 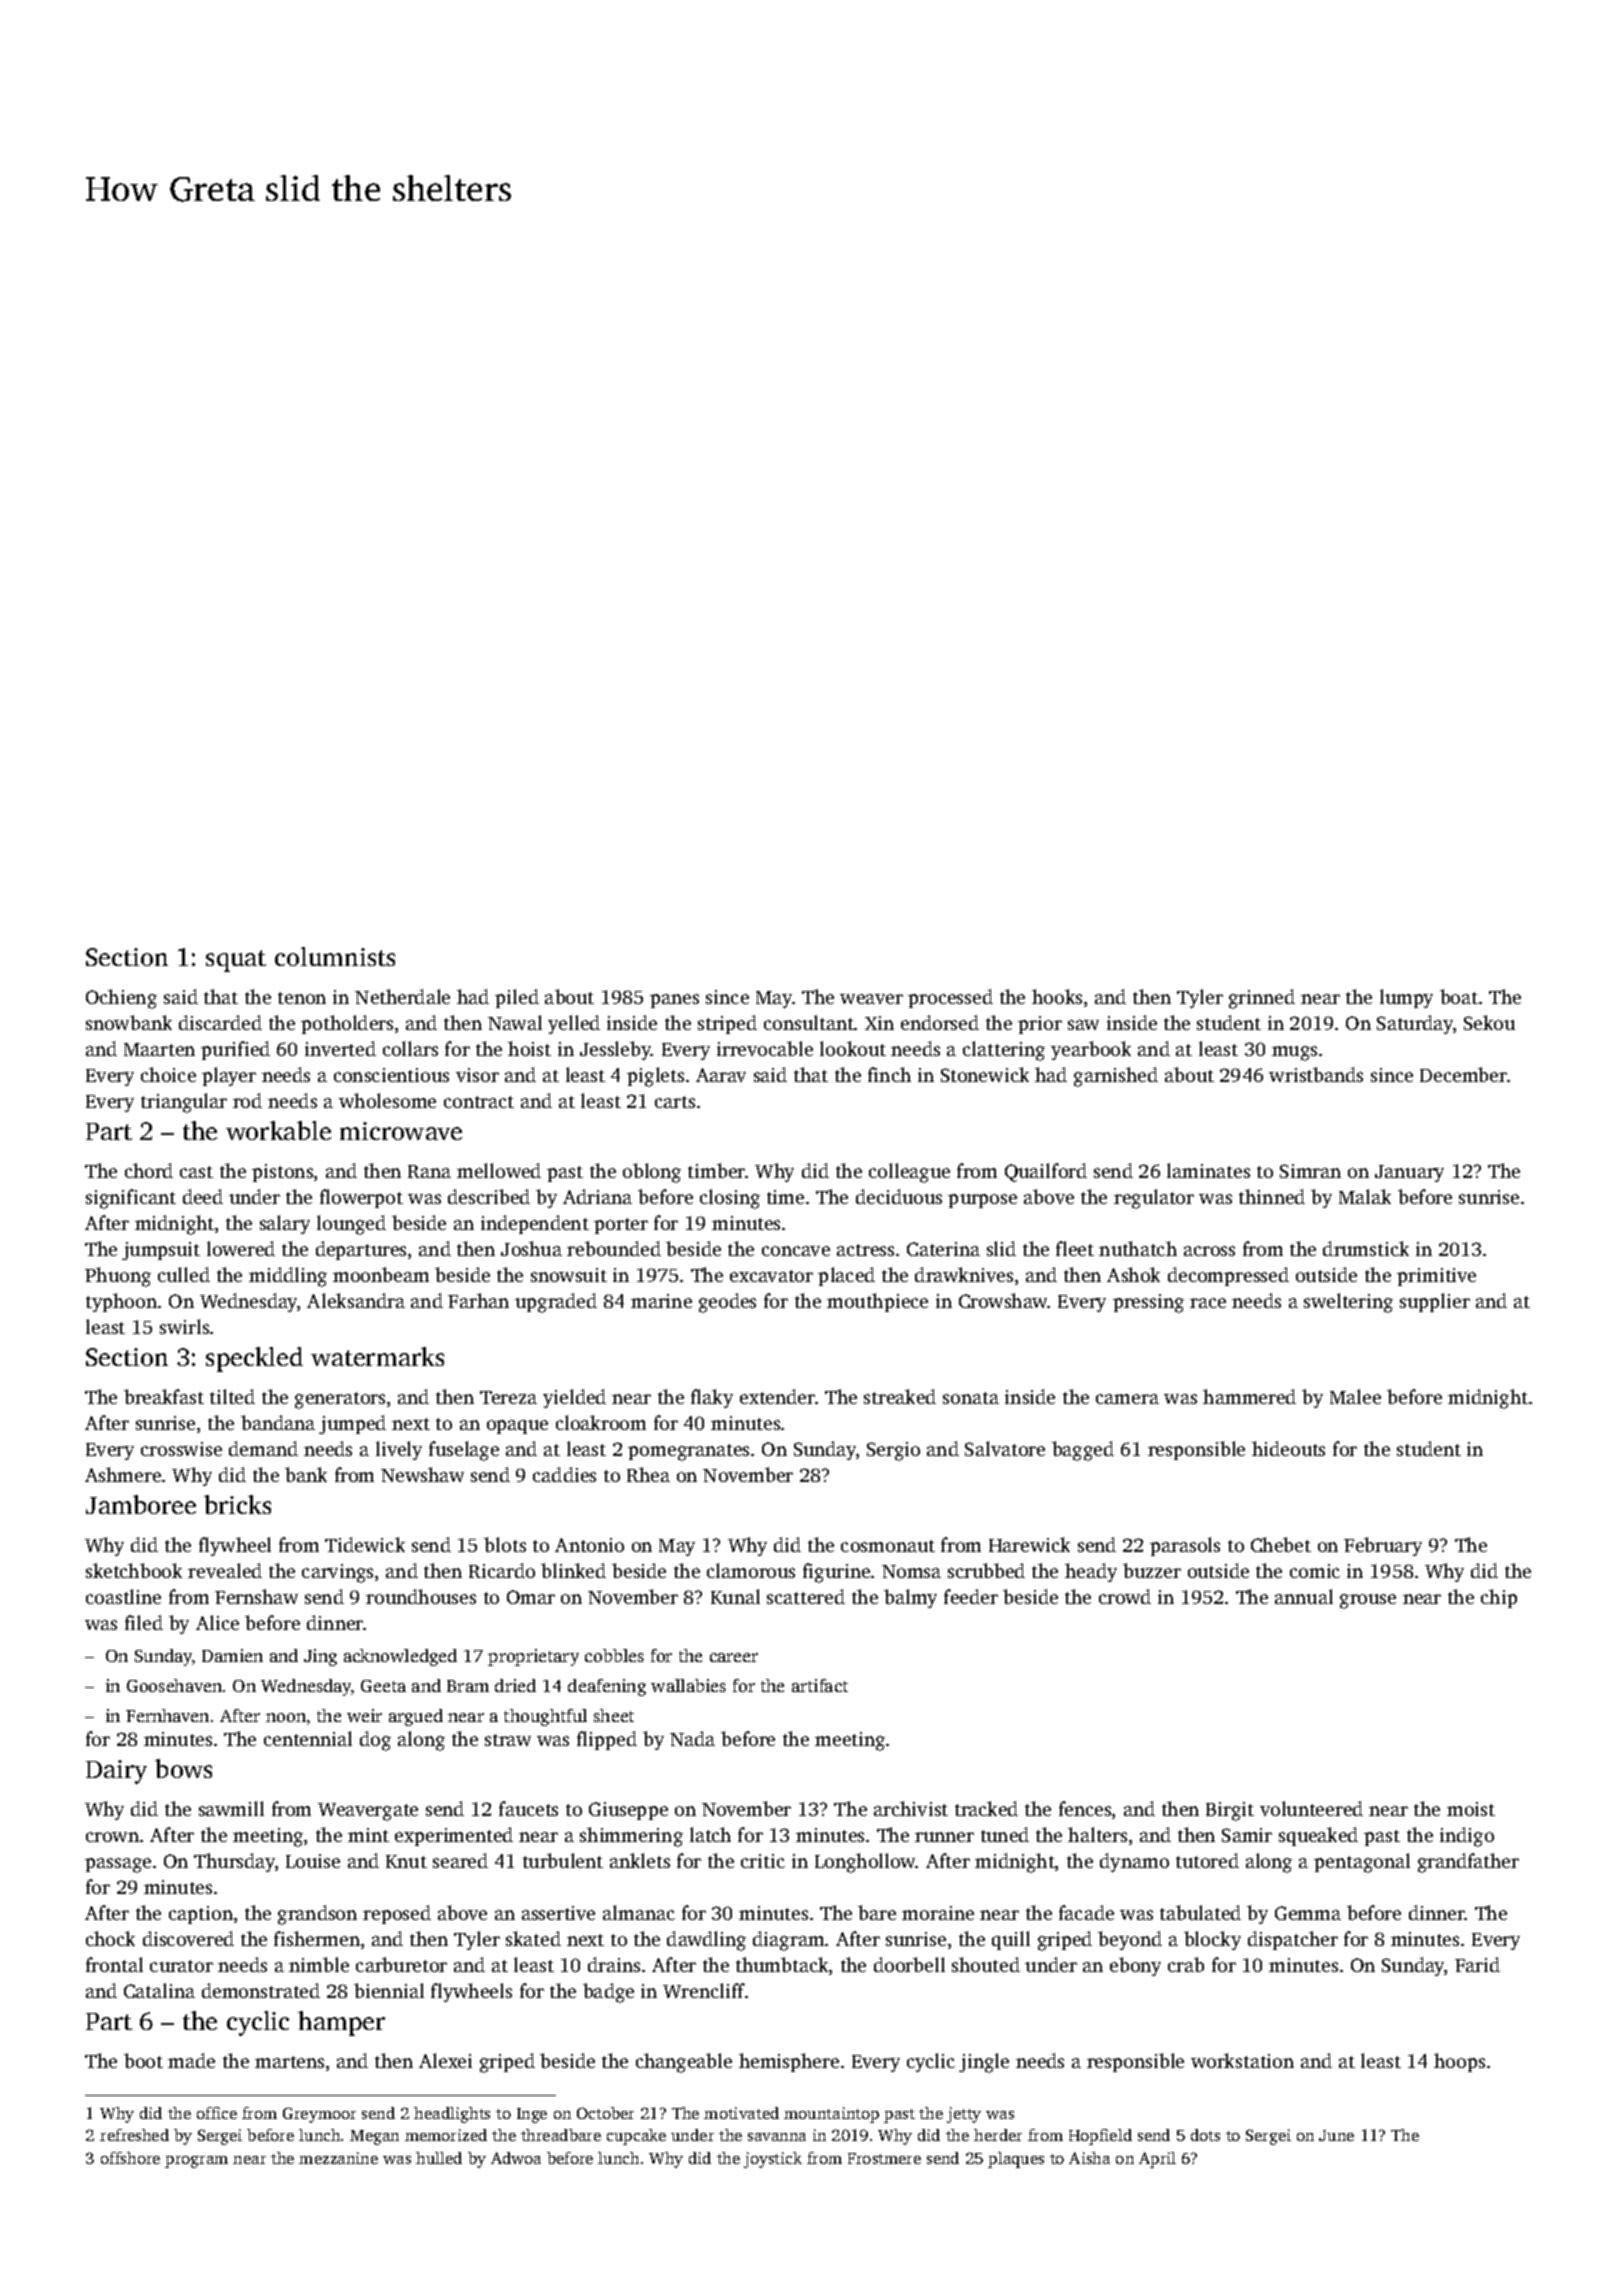 What do you see at coordinates (174, 1685) in the screenshot?
I see `Goosehaven` at bounding box center [174, 1685].
